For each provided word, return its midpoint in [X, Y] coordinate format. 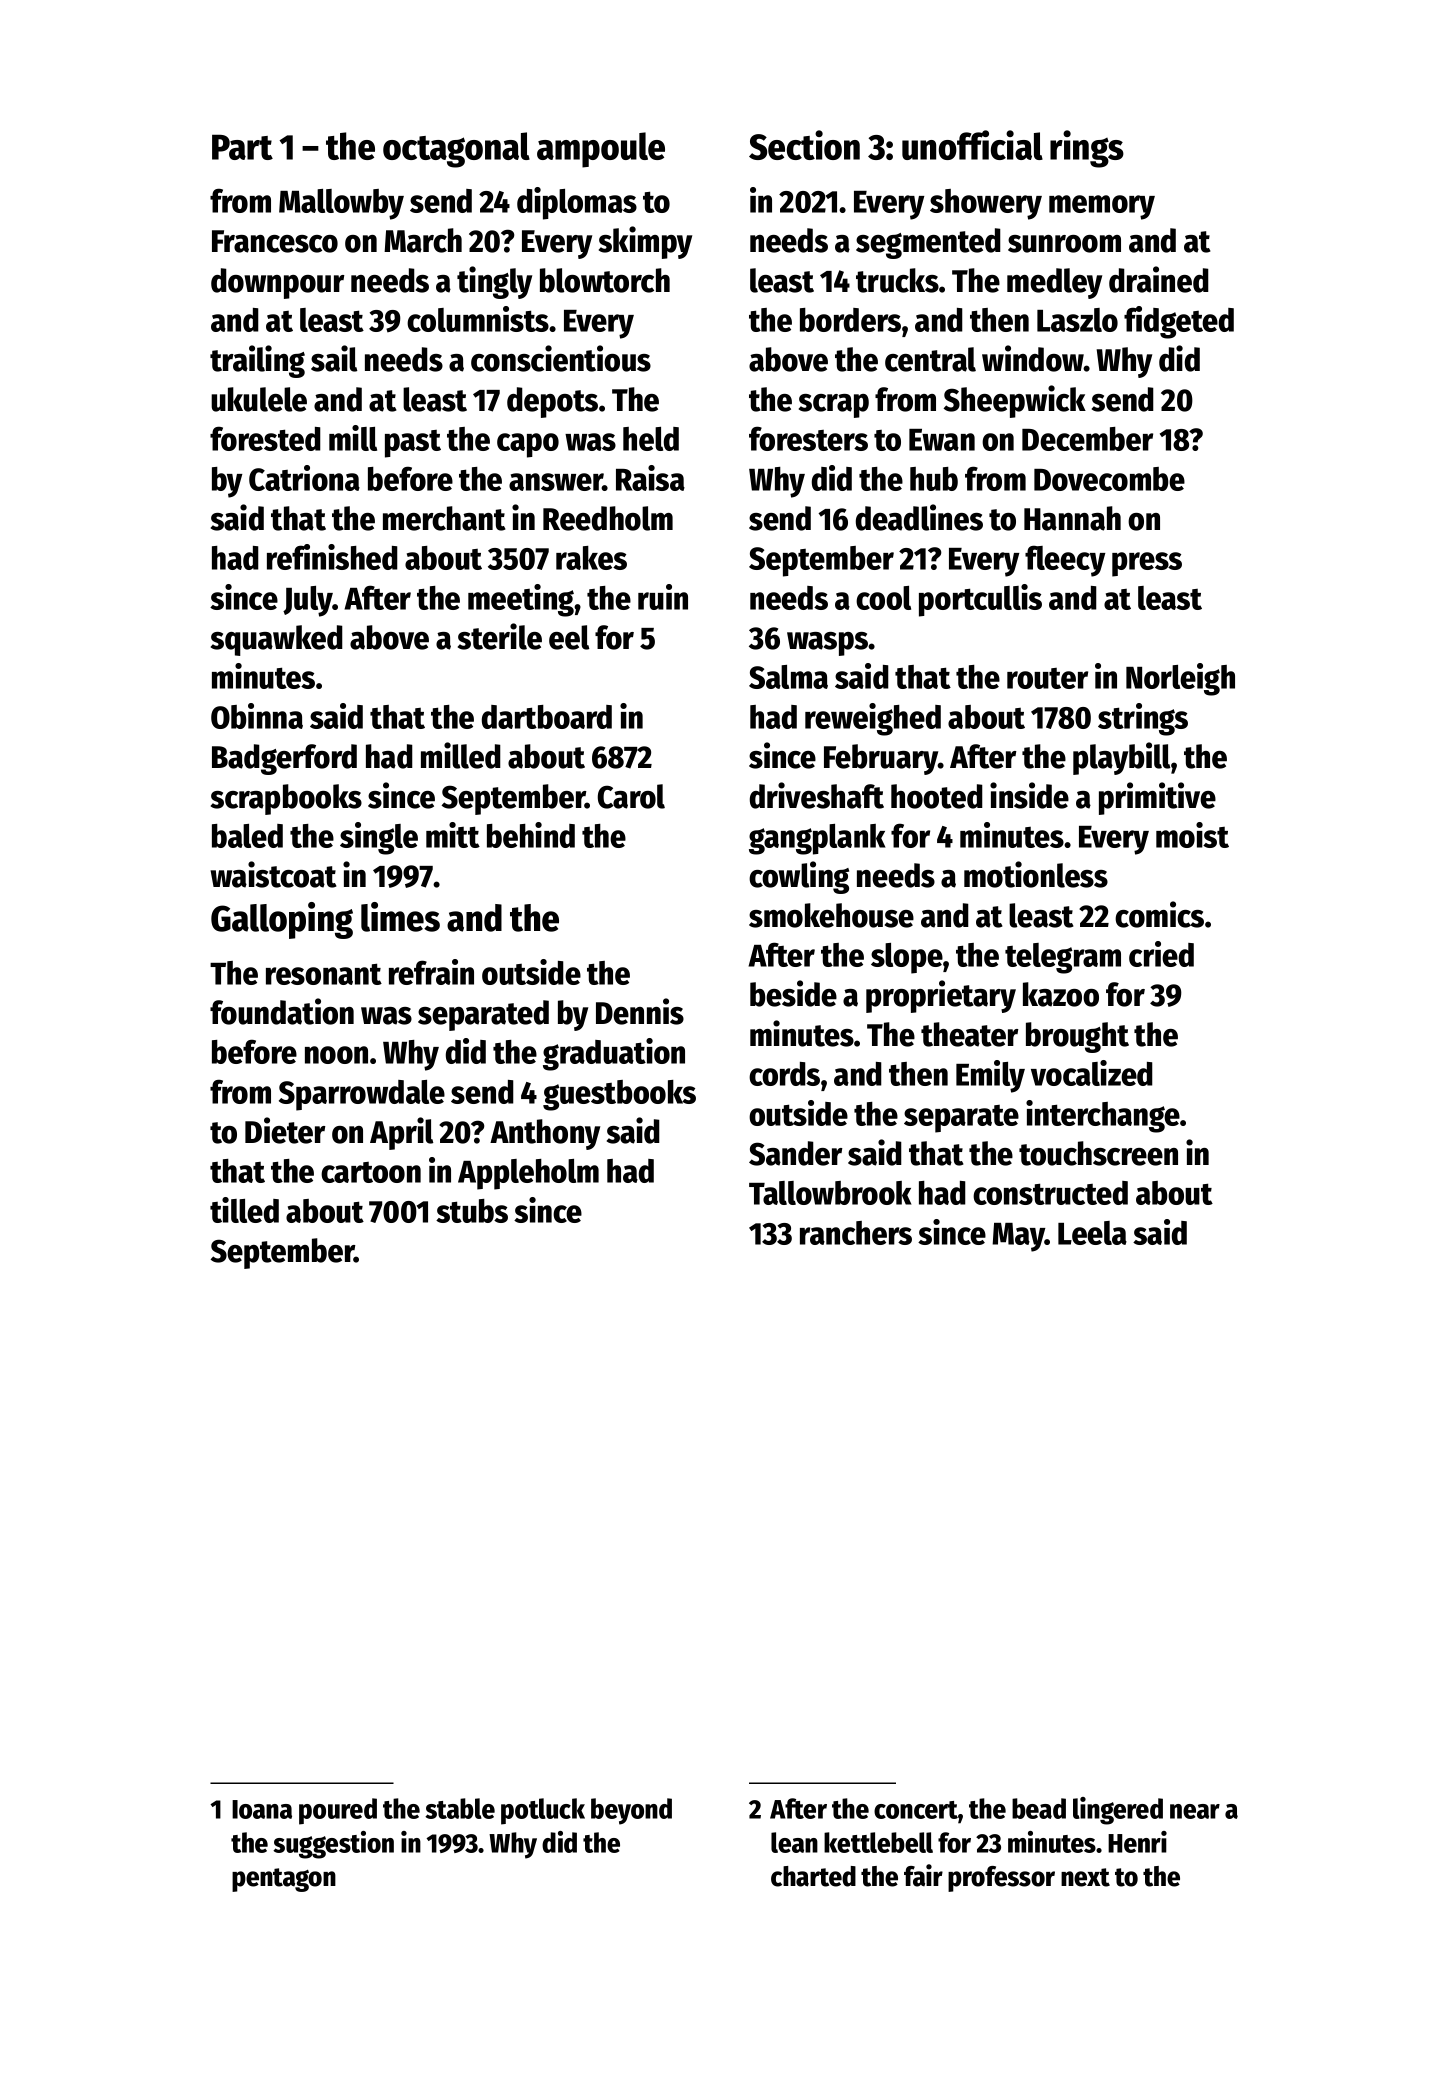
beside [793, 993]
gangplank [817, 839]
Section [804, 145]
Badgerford [284, 759]
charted [813, 1876]
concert [916, 1810]
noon [336, 1055]
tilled [244, 1210]
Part [242, 147]
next [1085, 1877]
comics [1159, 914]
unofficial [972, 145]
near [1195, 1811]
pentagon [284, 1880]
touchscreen [1098, 1153]
